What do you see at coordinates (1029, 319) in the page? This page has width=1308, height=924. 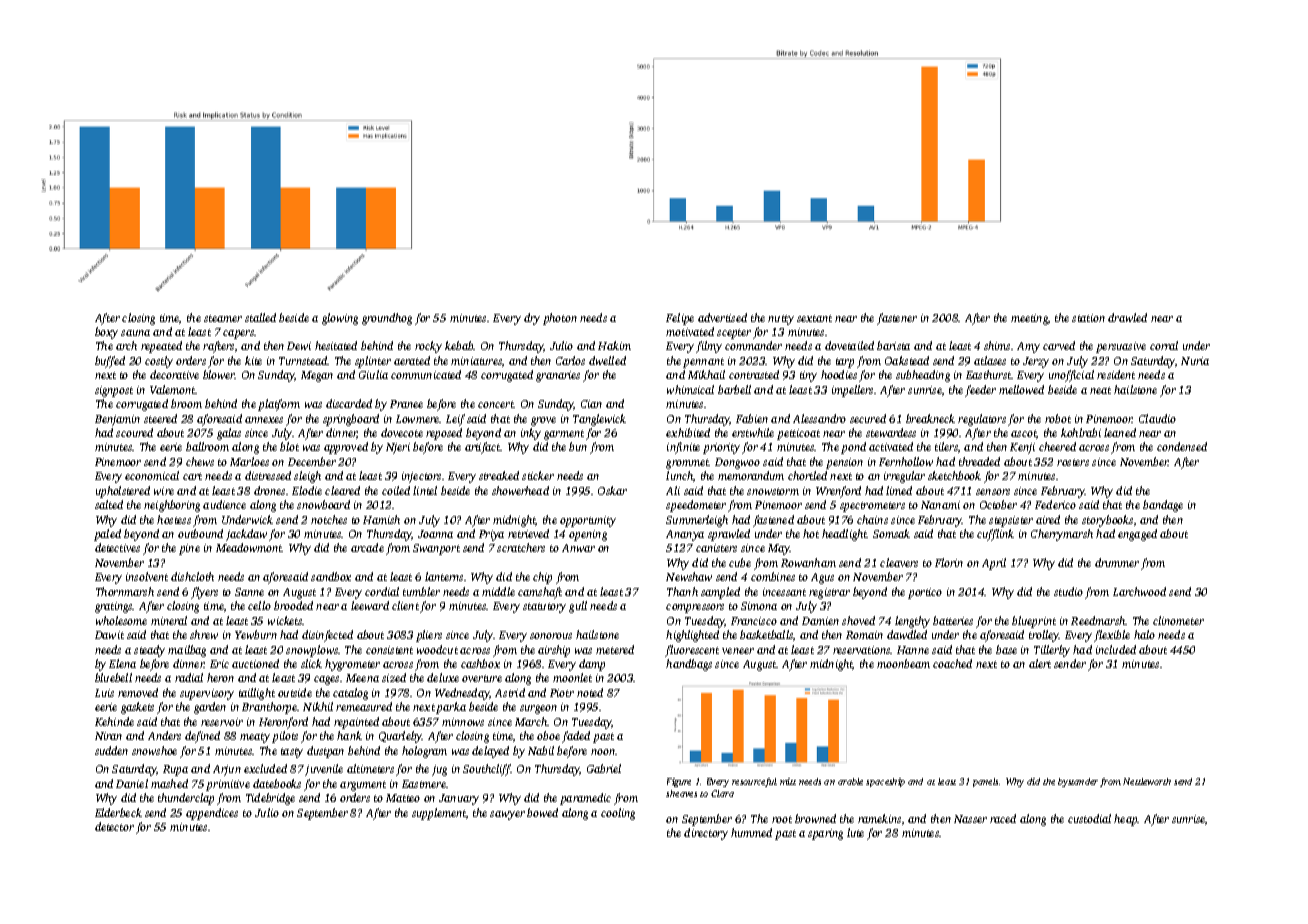 I see `meeting` at bounding box center [1029, 319].
